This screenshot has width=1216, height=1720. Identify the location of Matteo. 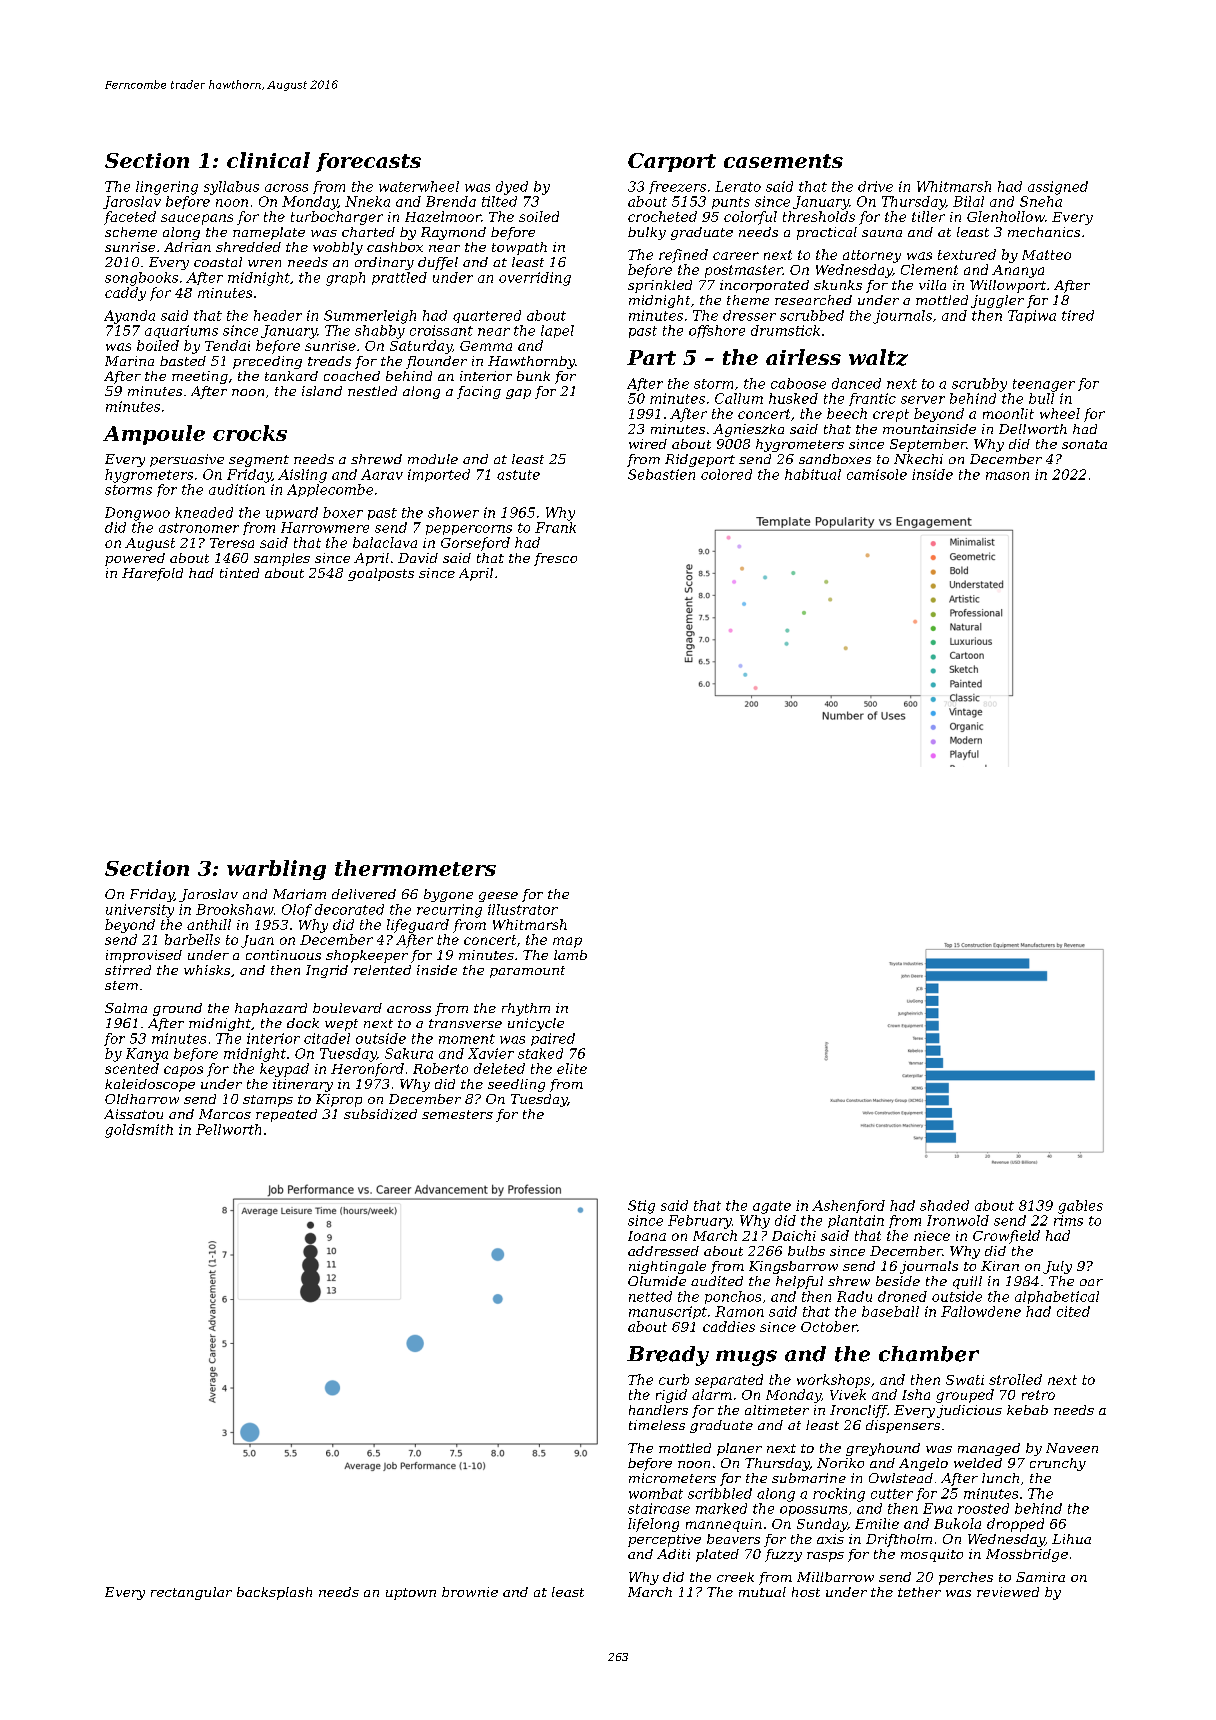
(1046, 255).
